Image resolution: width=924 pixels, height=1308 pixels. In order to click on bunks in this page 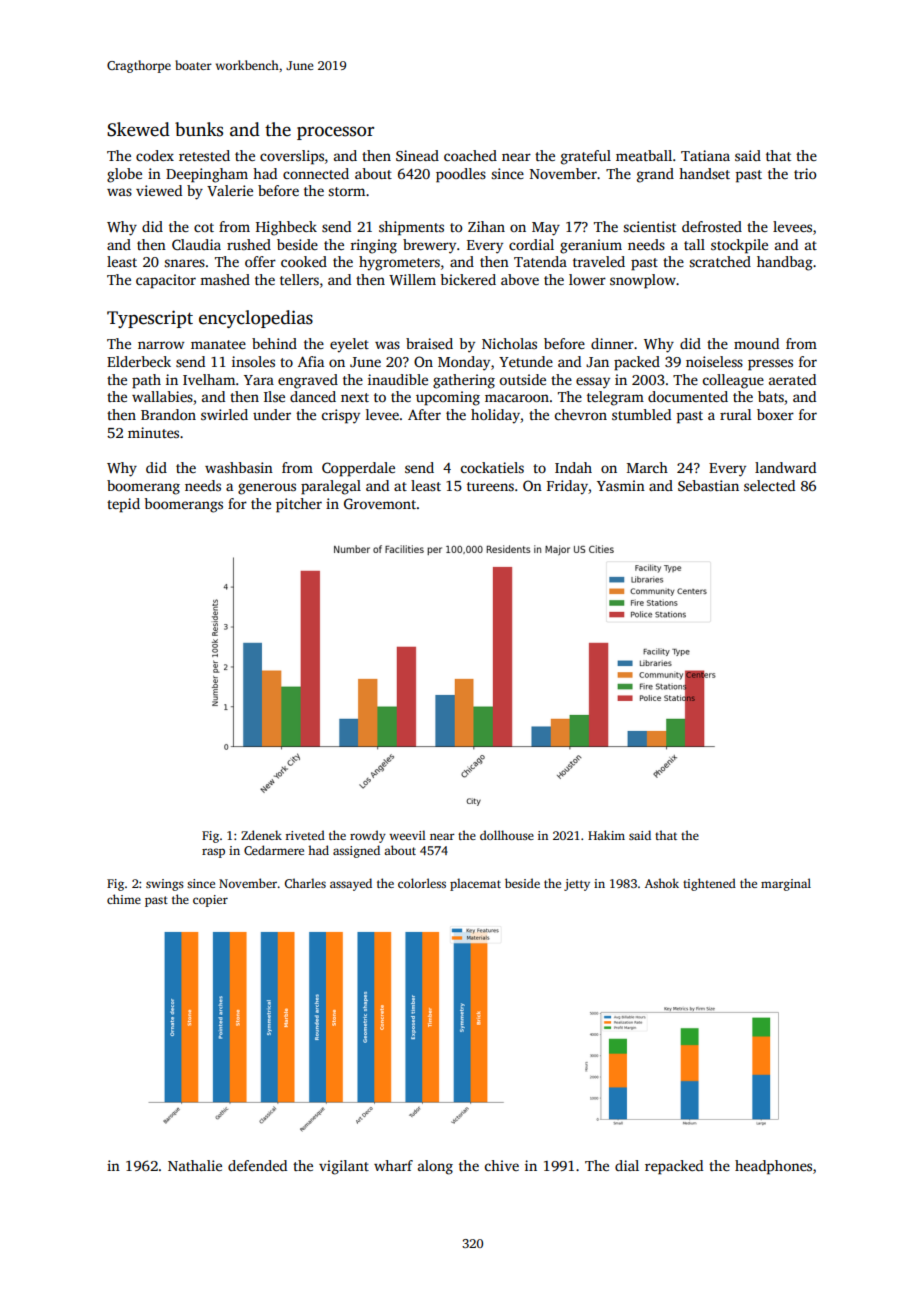, I will do `click(199, 129)`.
